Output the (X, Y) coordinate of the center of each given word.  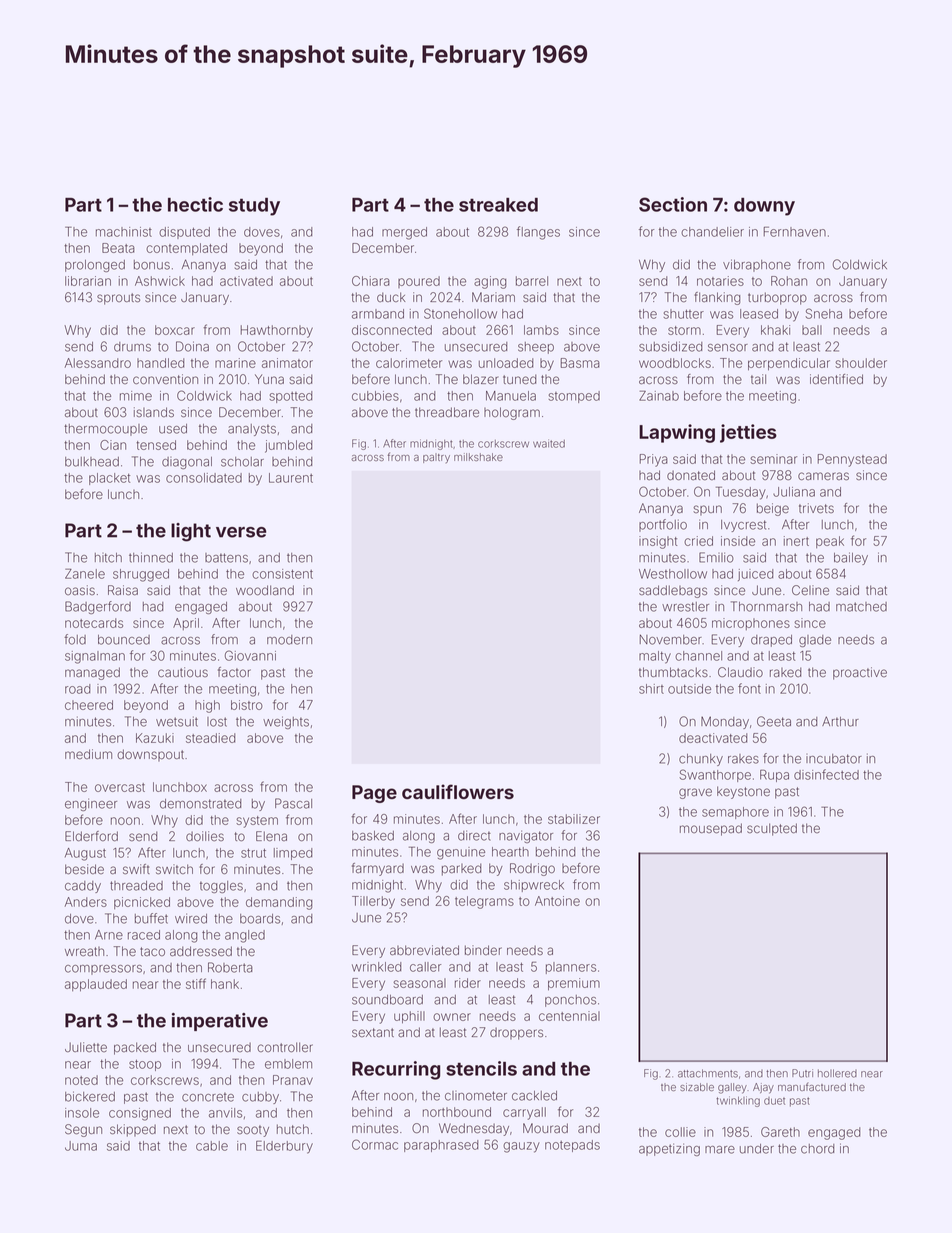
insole (82, 1113)
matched (861, 607)
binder (483, 950)
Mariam (493, 297)
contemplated (186, 249)
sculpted (772, 829)
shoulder (861, 363)
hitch (108, 558)
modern (289, 640)
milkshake (478, 457)
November (671, 639)
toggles (221, 887)
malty (655, 657)
